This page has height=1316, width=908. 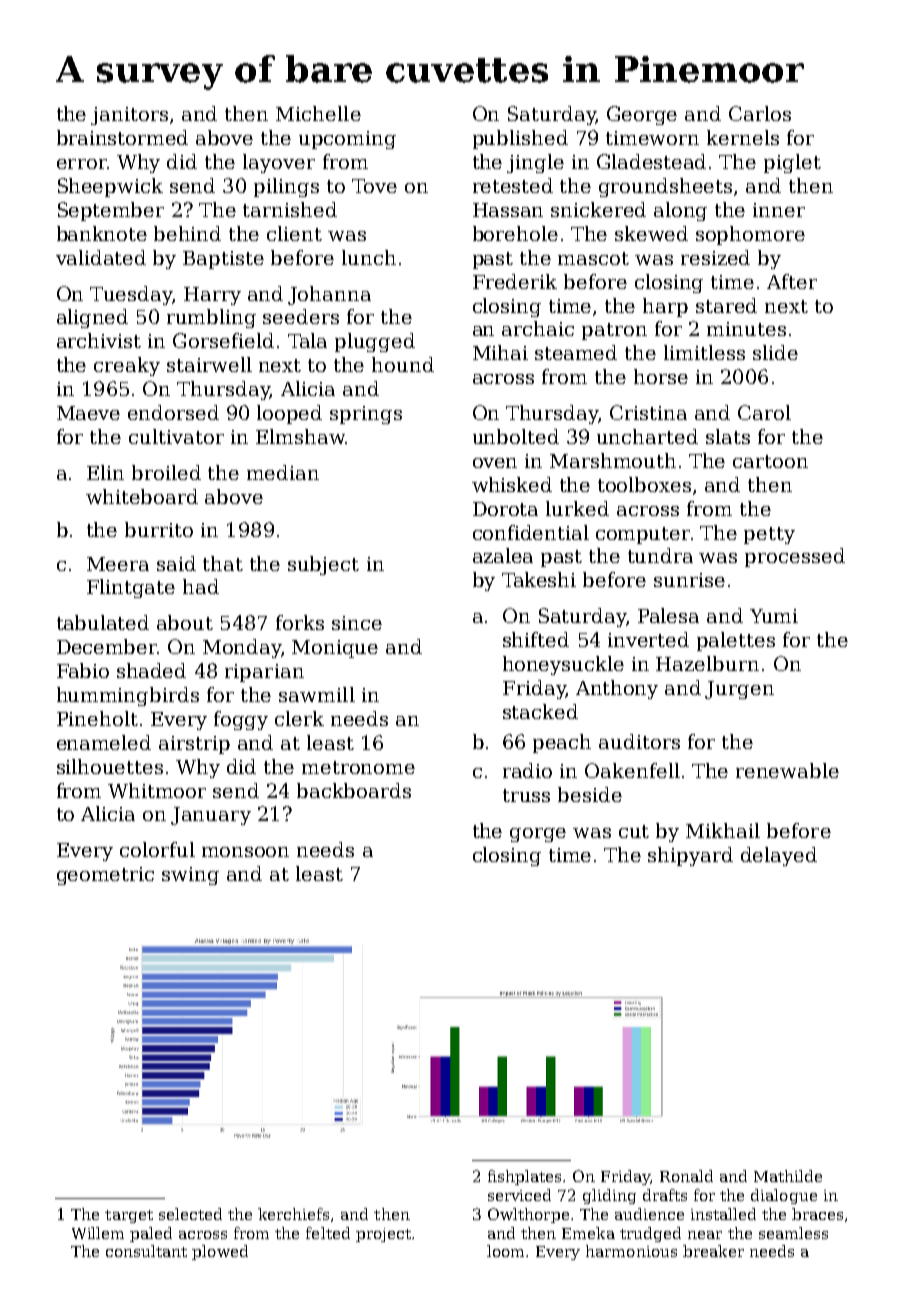 I want to click on Carlos, so click(x=760, y=113).
